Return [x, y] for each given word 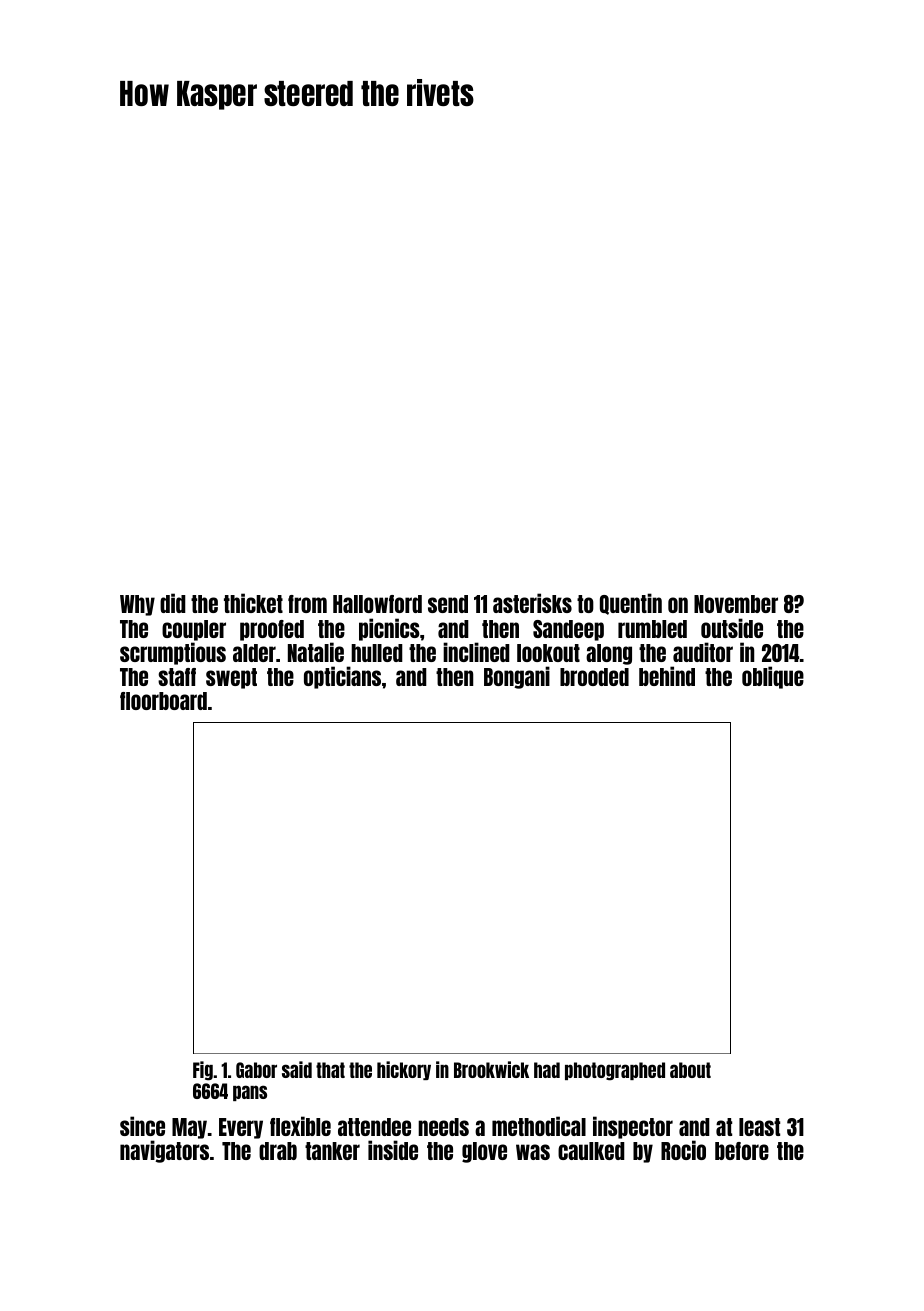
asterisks [532, 603]
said [297, 1069]
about [690, 1070]
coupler [194, 630]
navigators [164, 1151]
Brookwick [491, 1069]
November [736, 604]
